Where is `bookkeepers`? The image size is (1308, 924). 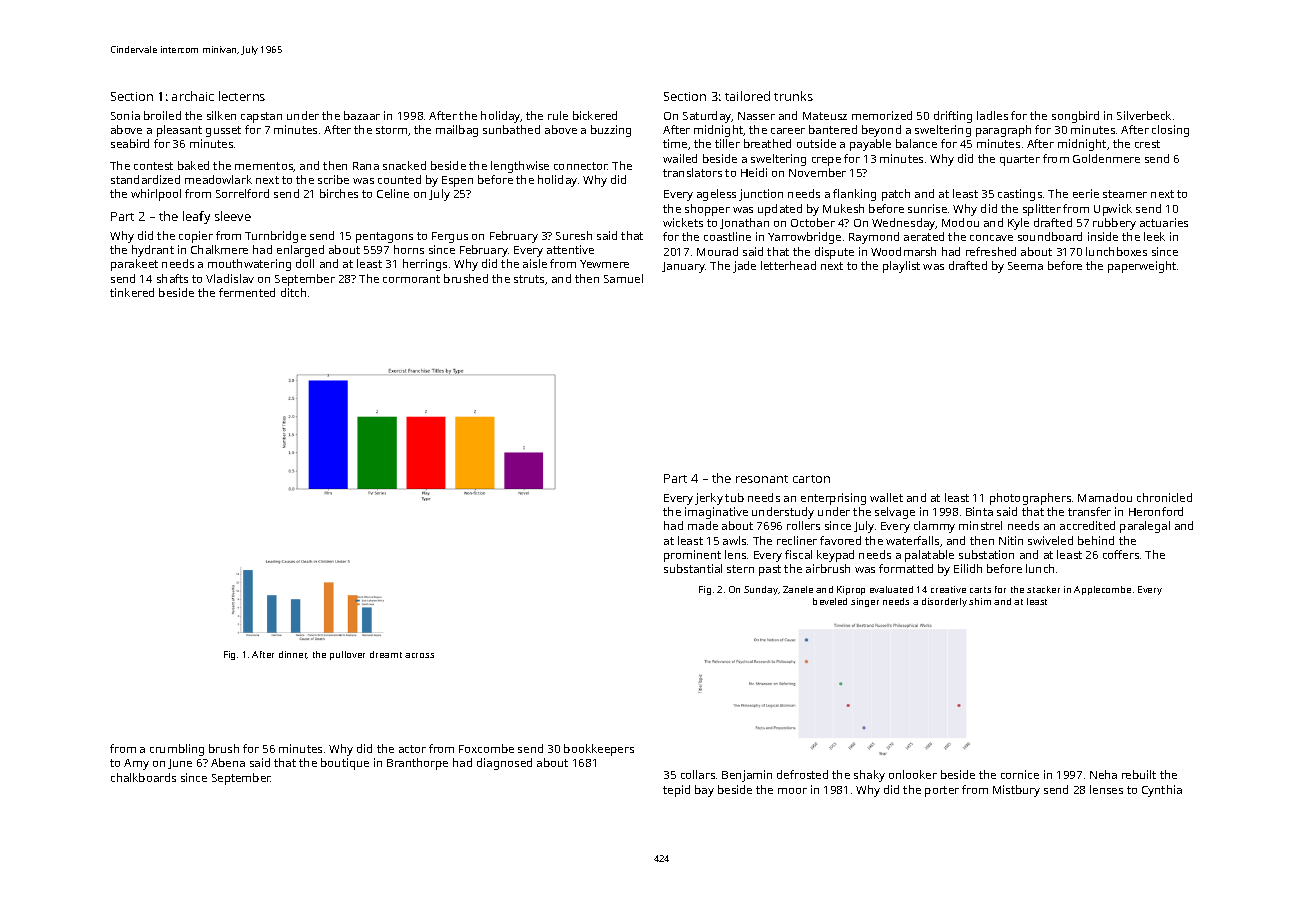
bookkeepers is located at coordinates (599, 750).
